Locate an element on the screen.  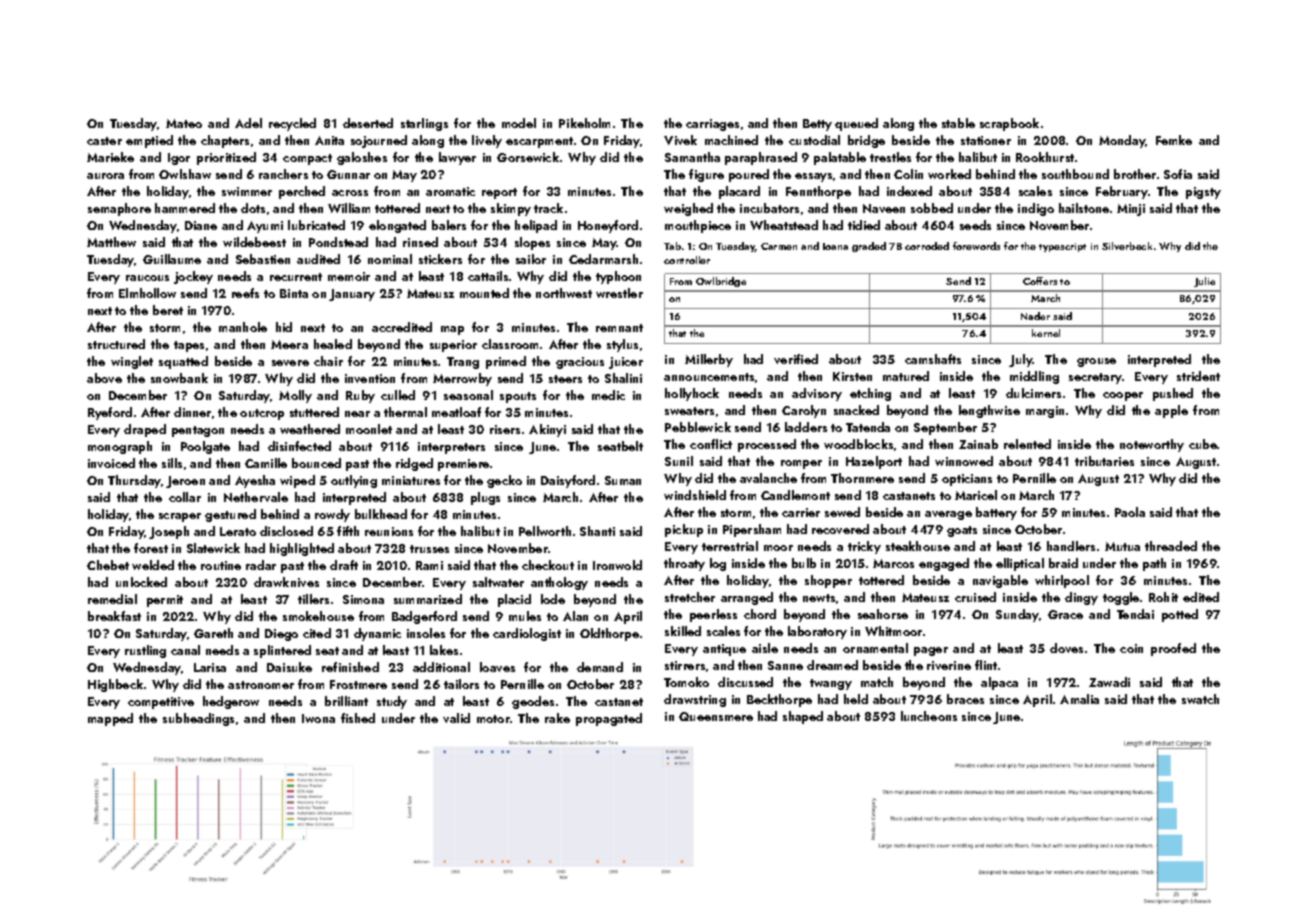
Pellworth is located at coordinates (545, 531).
